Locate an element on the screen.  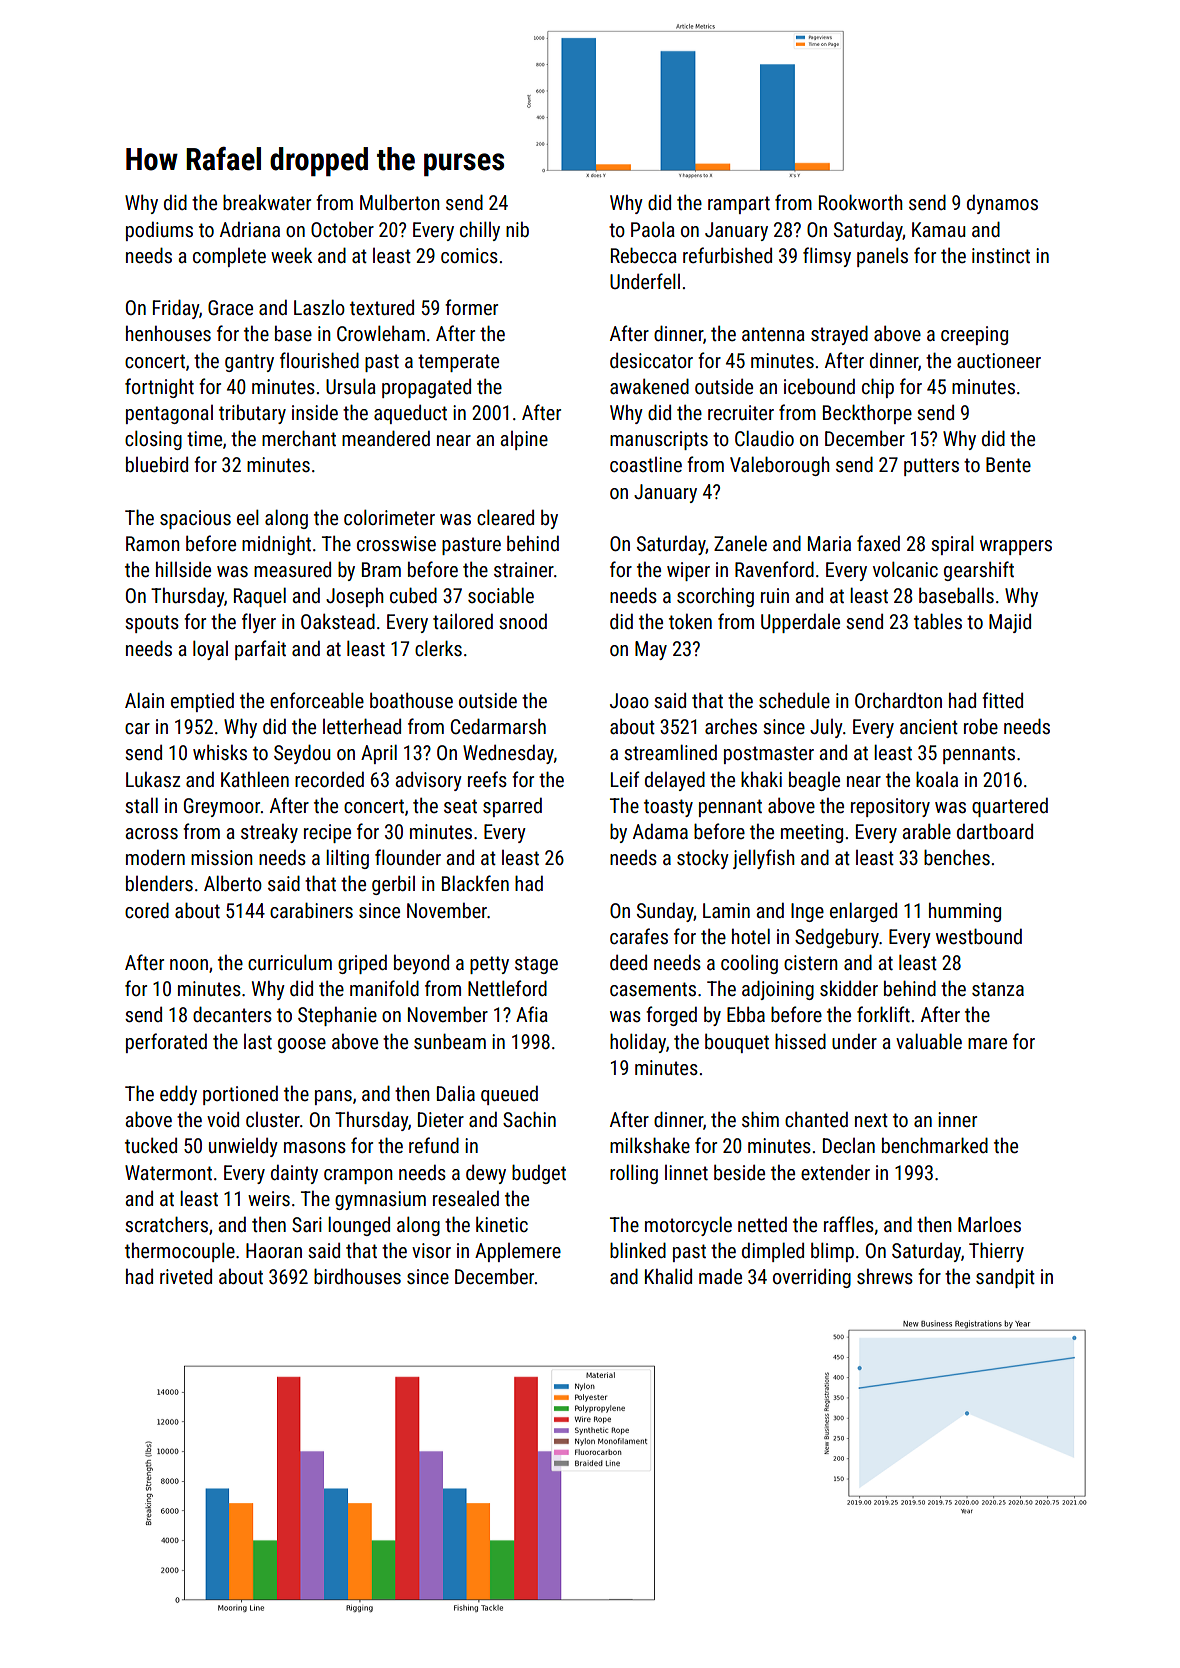
birdhouses is located at coordinates (357, 1276).
